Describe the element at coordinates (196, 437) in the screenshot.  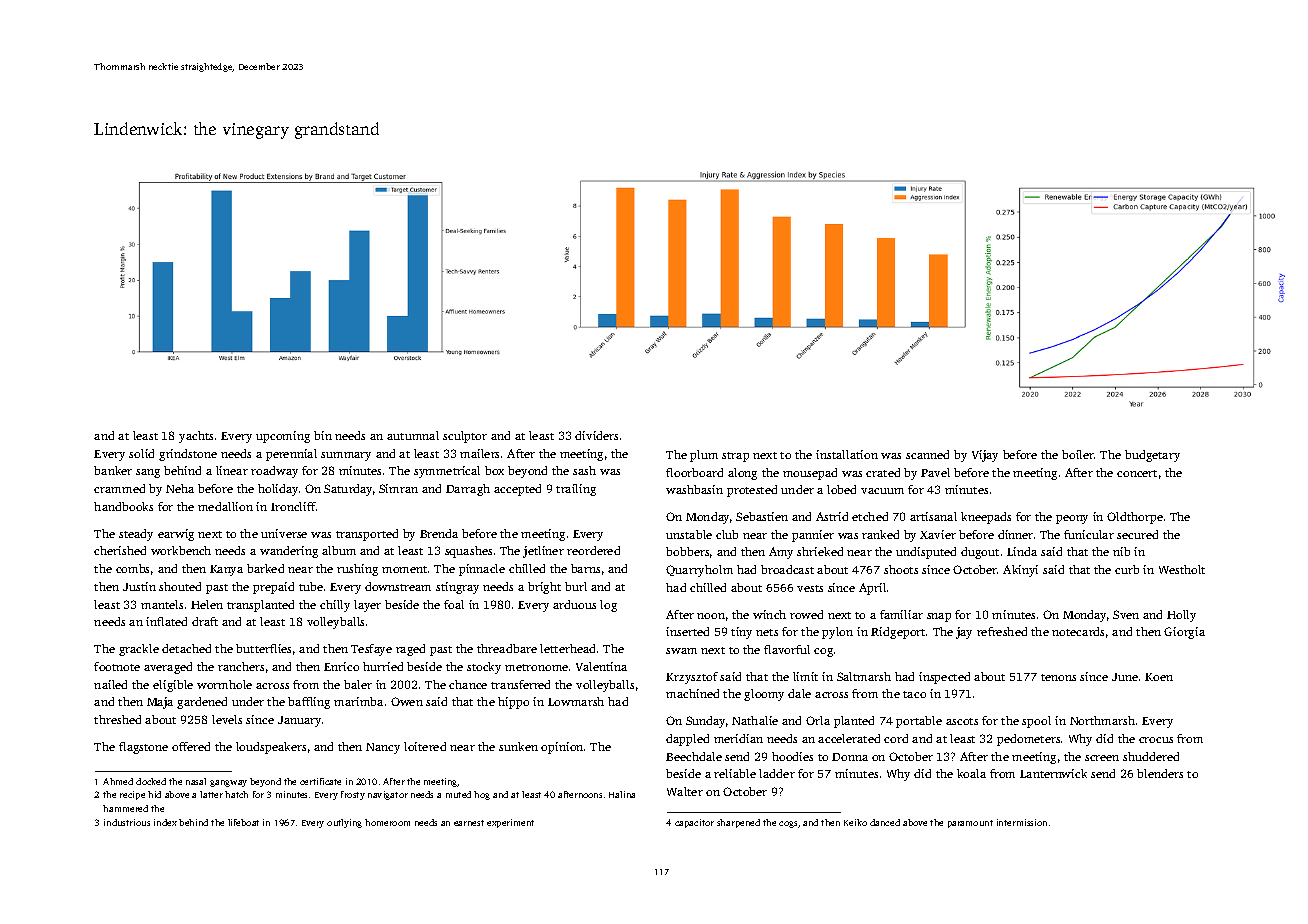
I see `yachts` at that location.
